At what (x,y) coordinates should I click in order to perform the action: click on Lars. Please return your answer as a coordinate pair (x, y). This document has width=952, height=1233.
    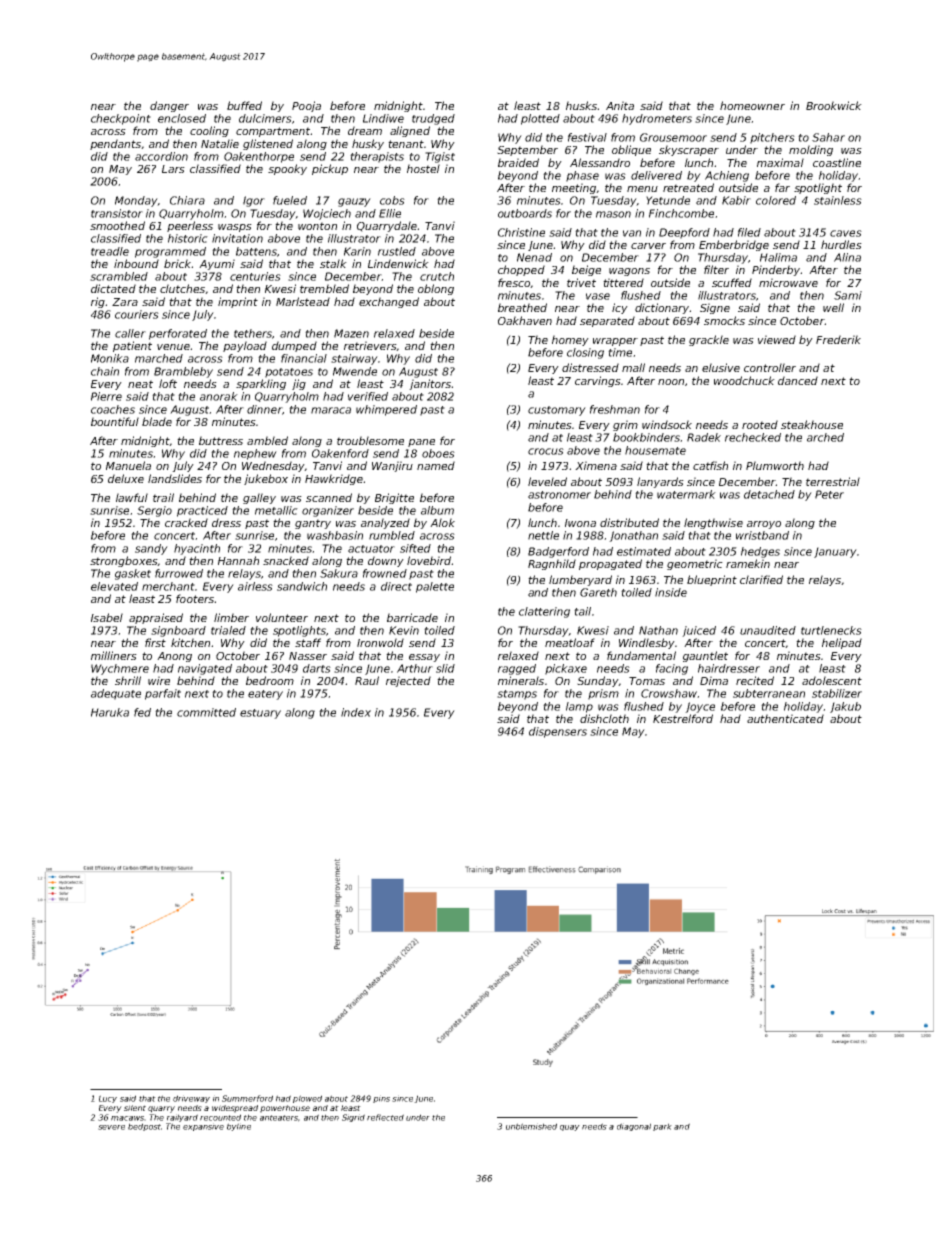
    Looking at the image, I should click on (173, 169).
